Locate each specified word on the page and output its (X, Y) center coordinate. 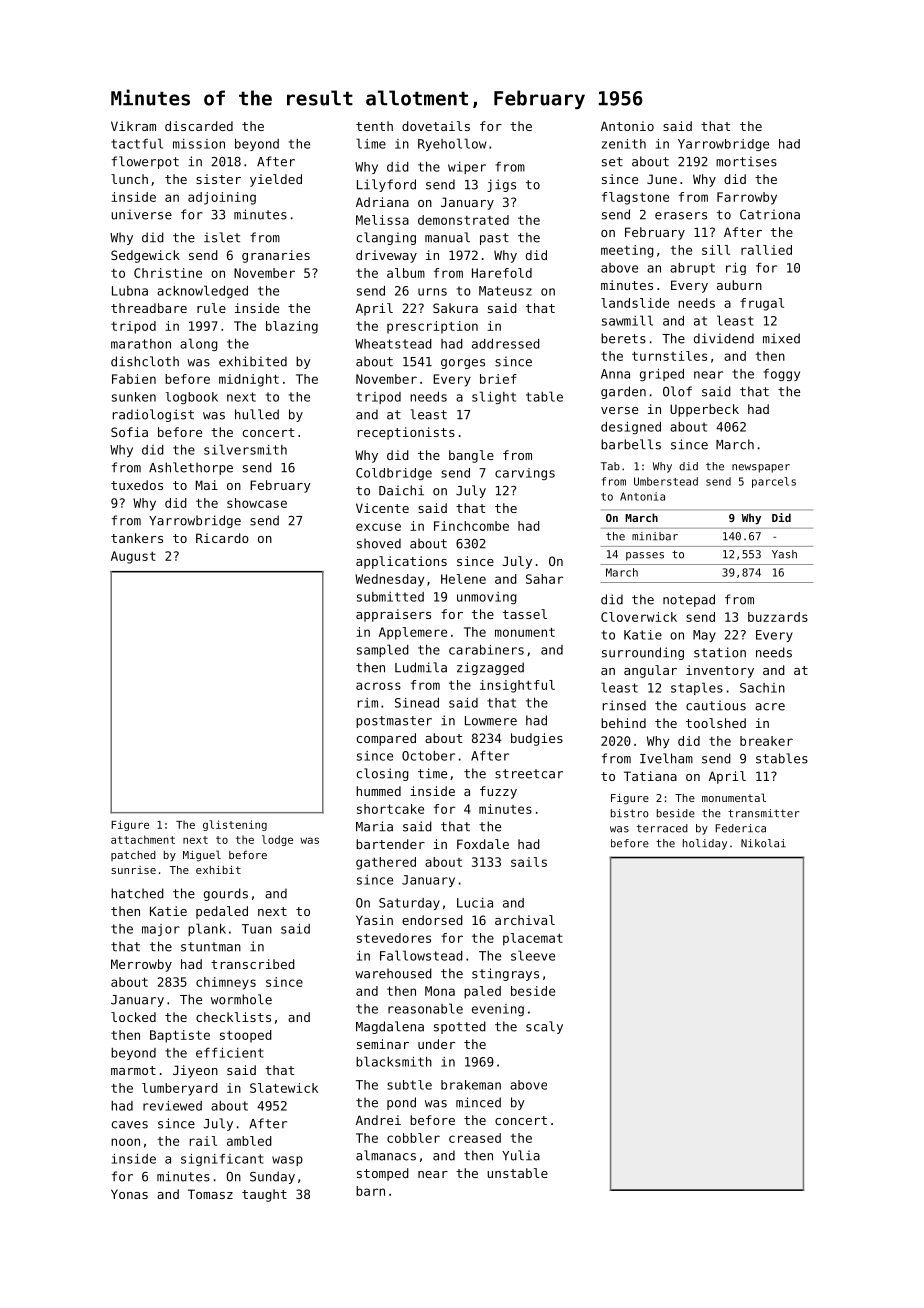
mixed (781, 338)
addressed (506, 344)
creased (475, 1138)
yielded (276, 180)
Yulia (521, 1155)
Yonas (129, 1194)
